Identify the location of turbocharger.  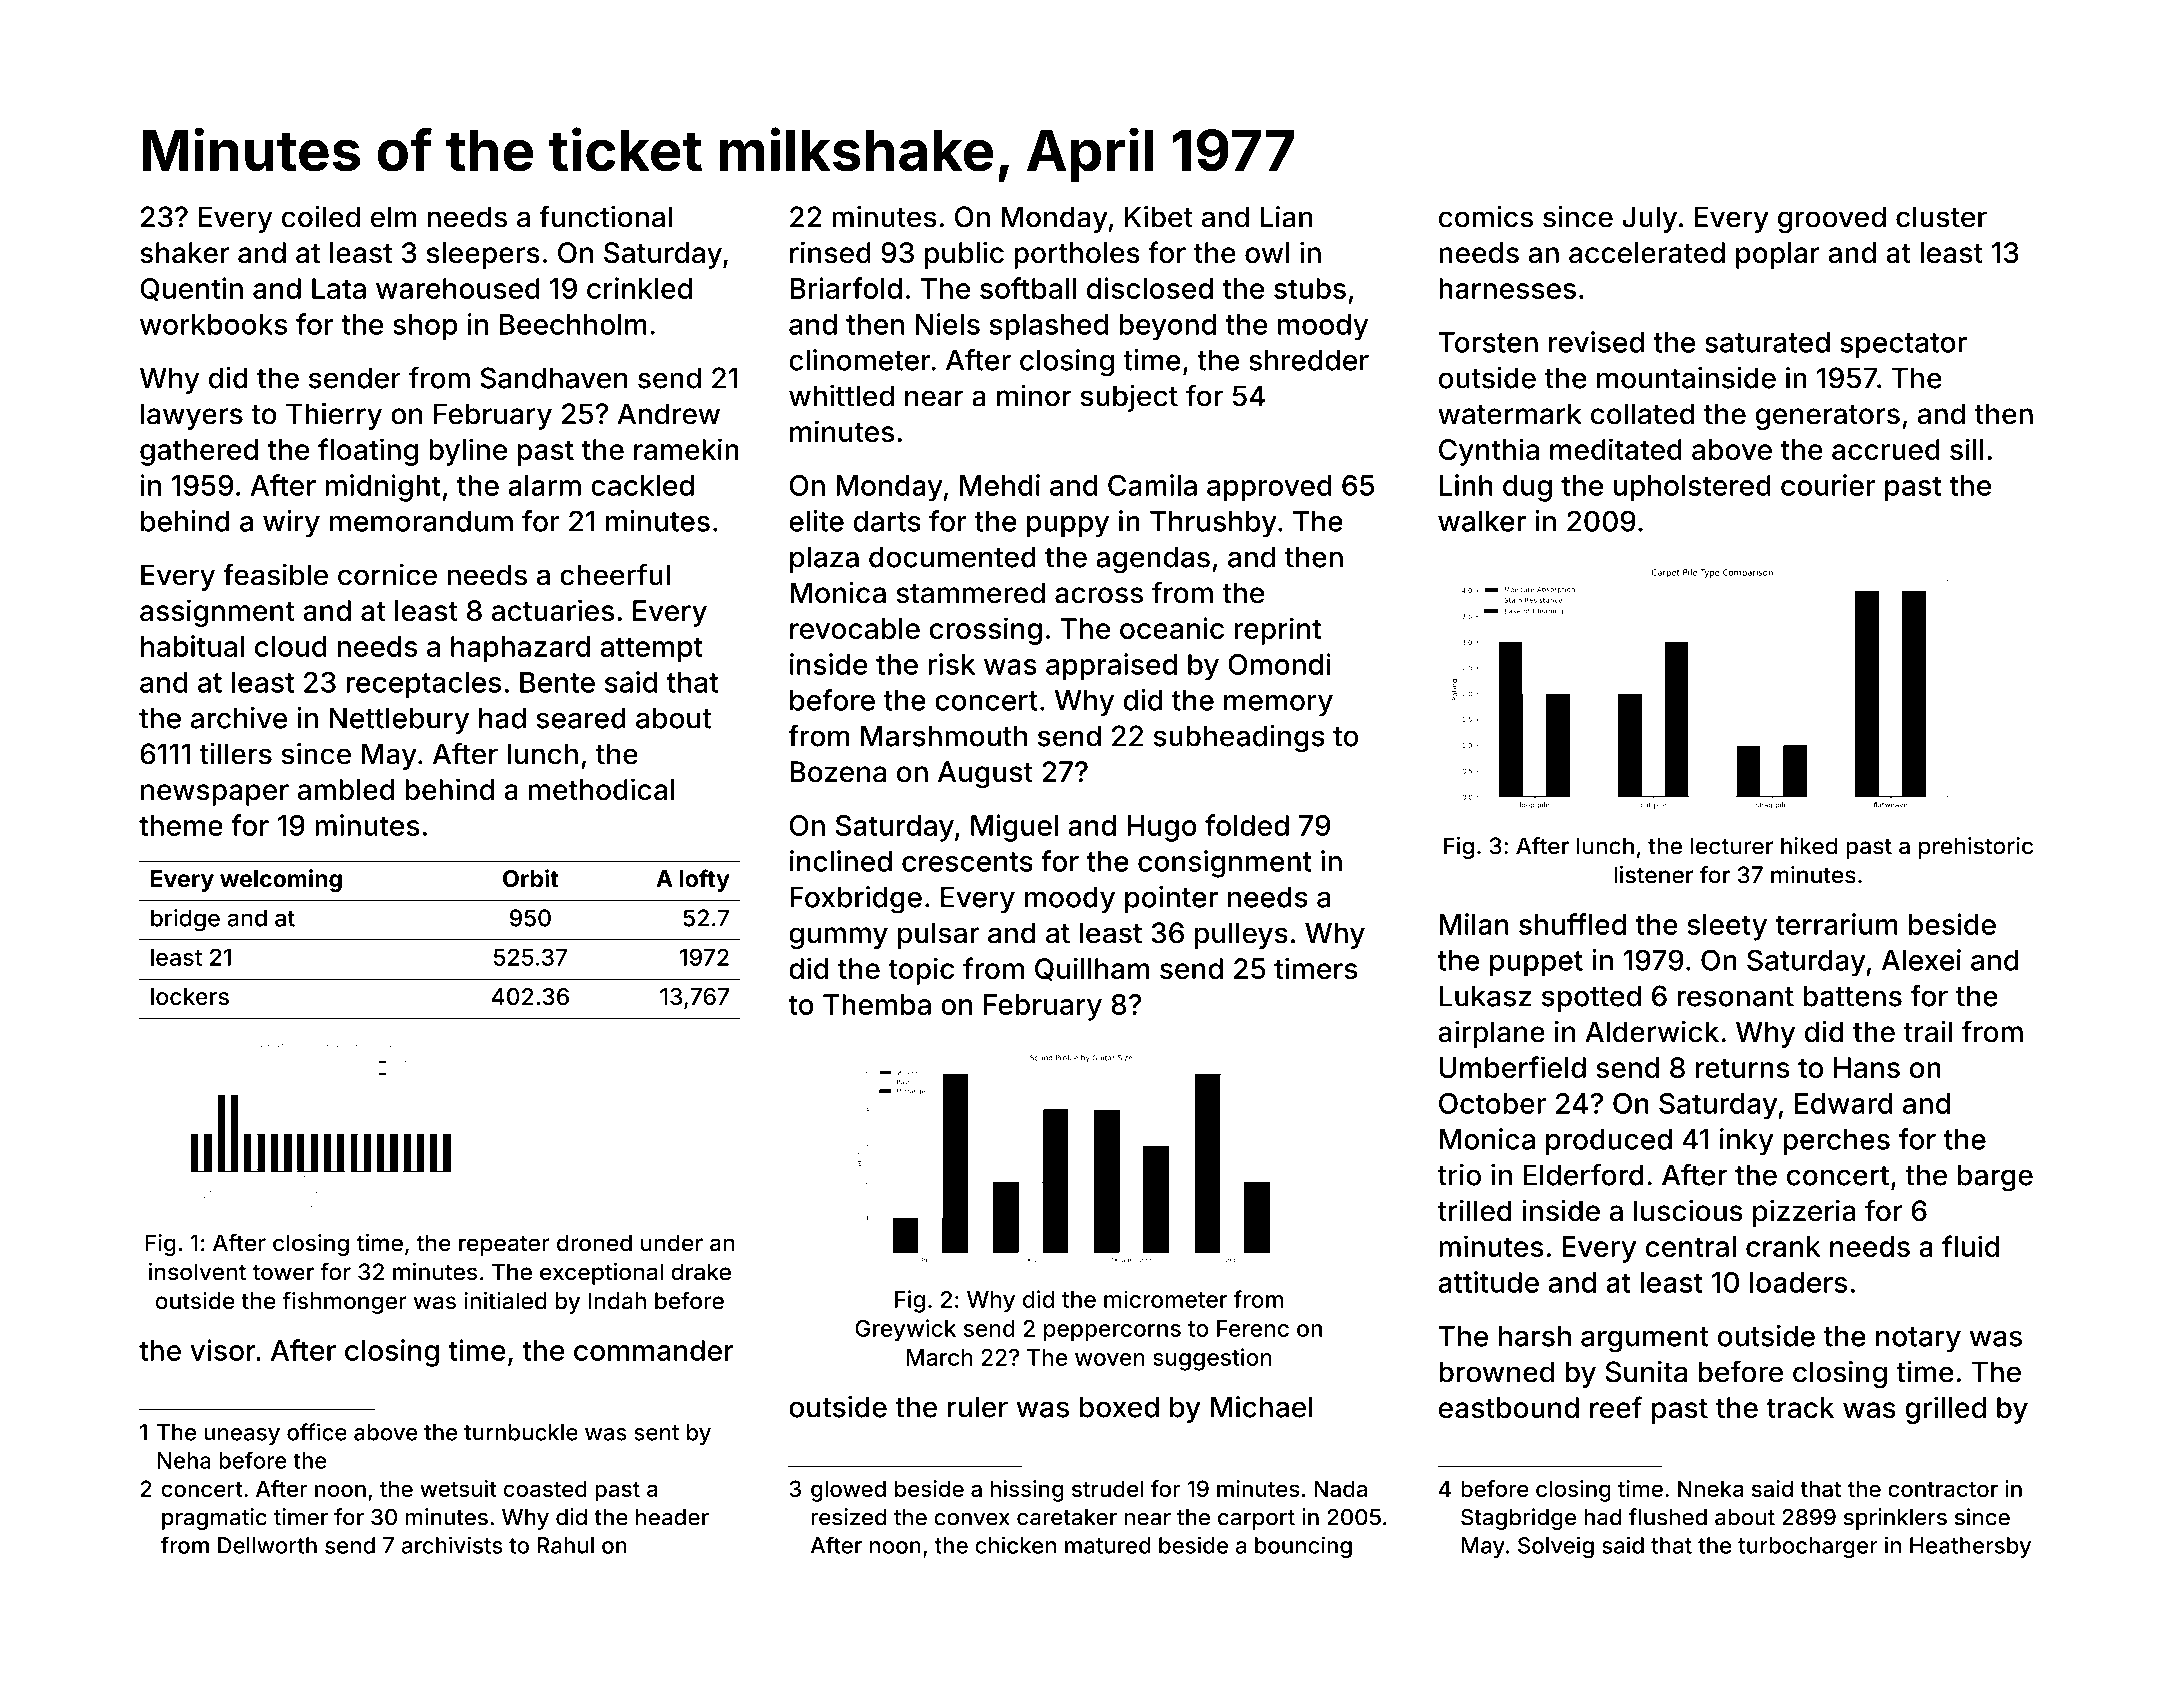
(1808, 1548).
